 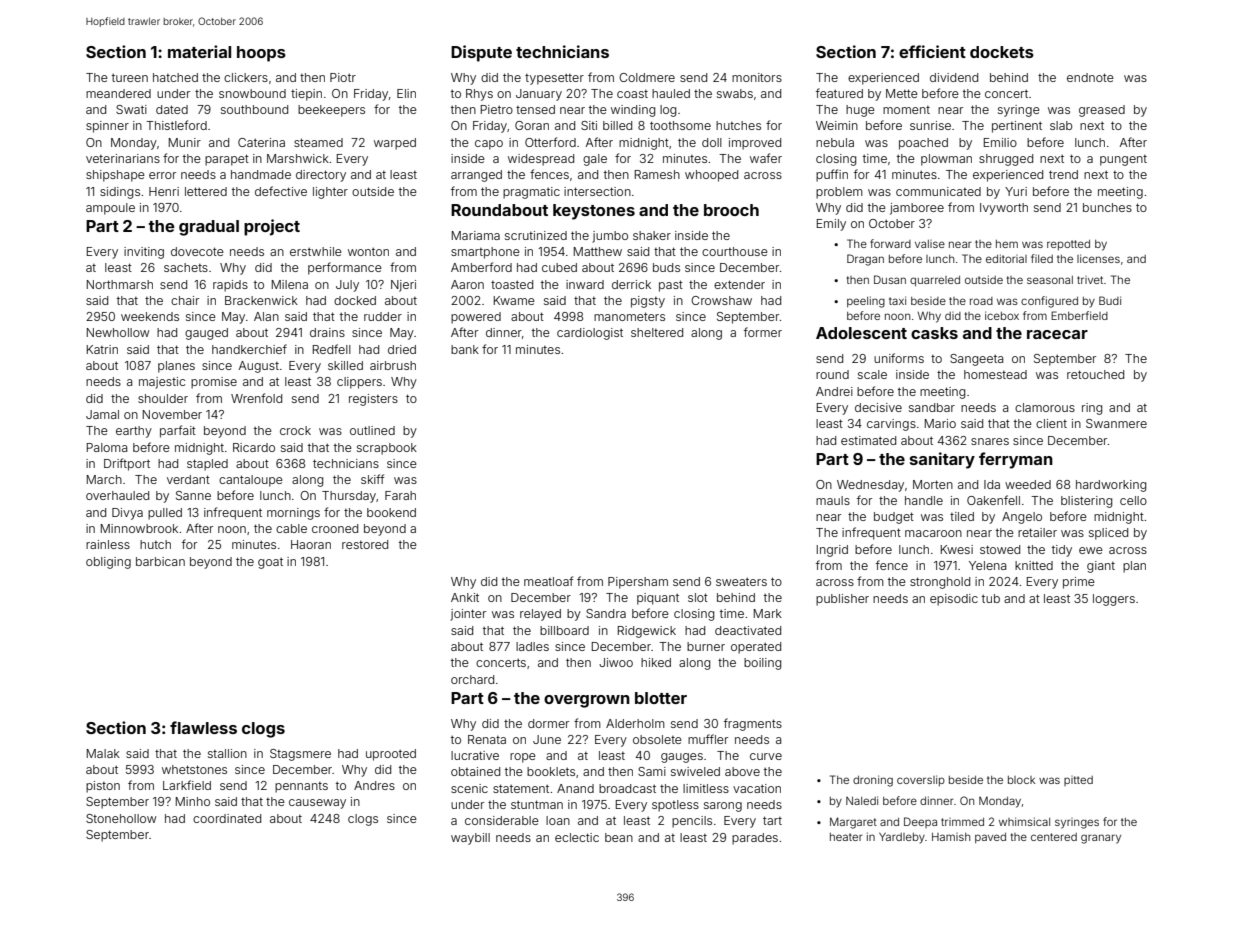 What do you see at coordinates (359, 383) in the image?
I see `clippers` at bounding box center [359, 383].
